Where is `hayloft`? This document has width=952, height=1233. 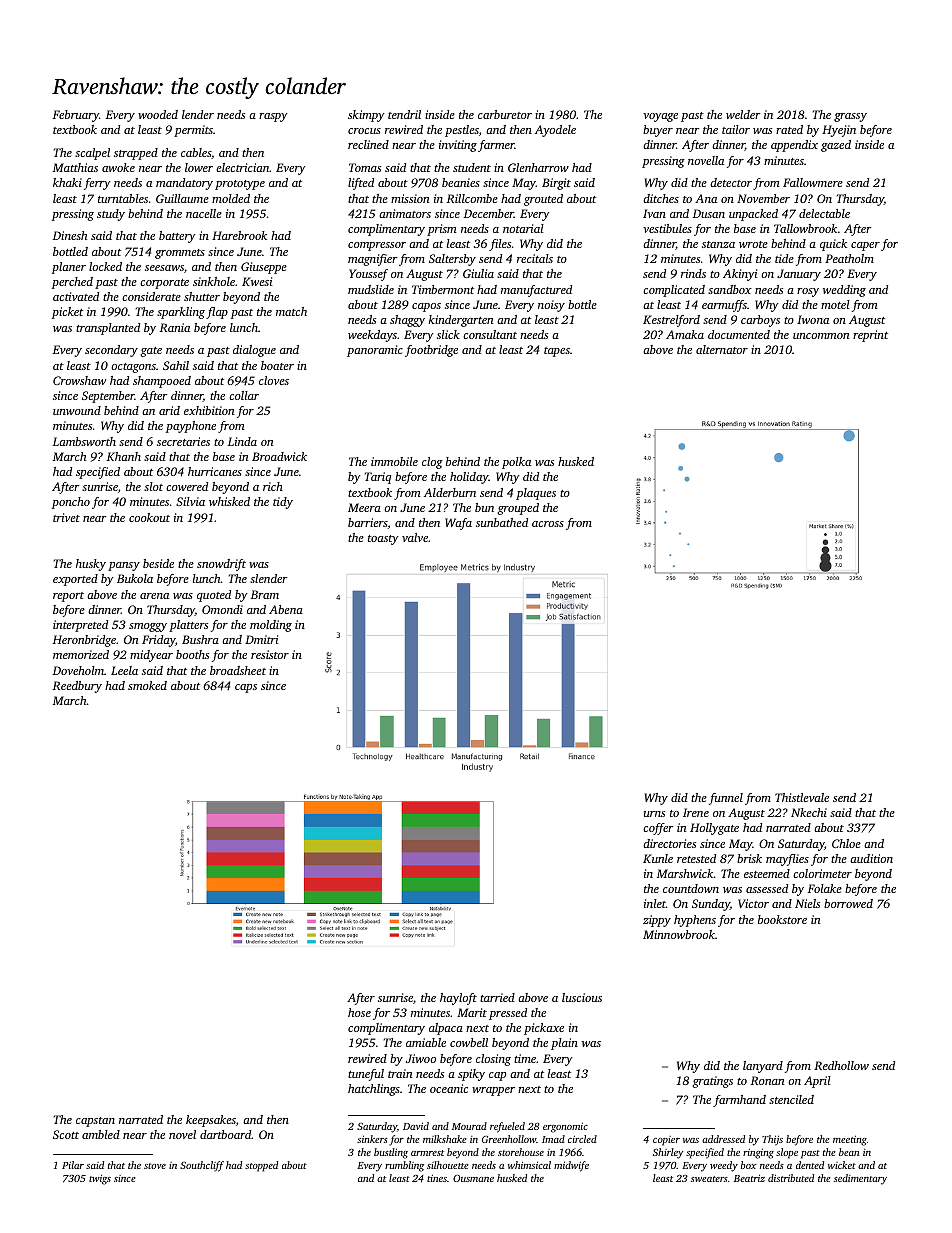 hayloft is located at coordinates (458, 999).
